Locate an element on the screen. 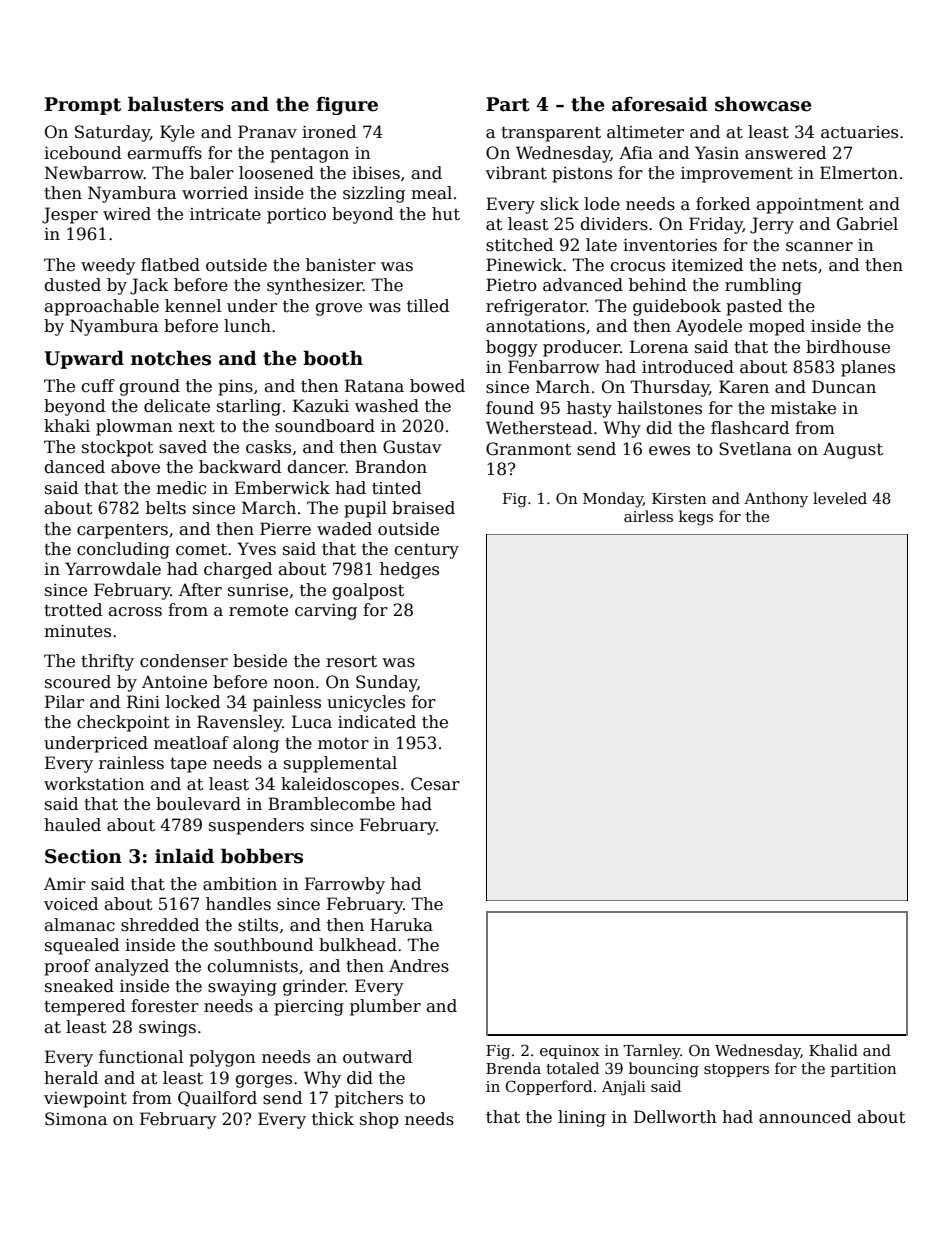 The image size is (952, 1233). lining is located at coordinates (582, 1118).
